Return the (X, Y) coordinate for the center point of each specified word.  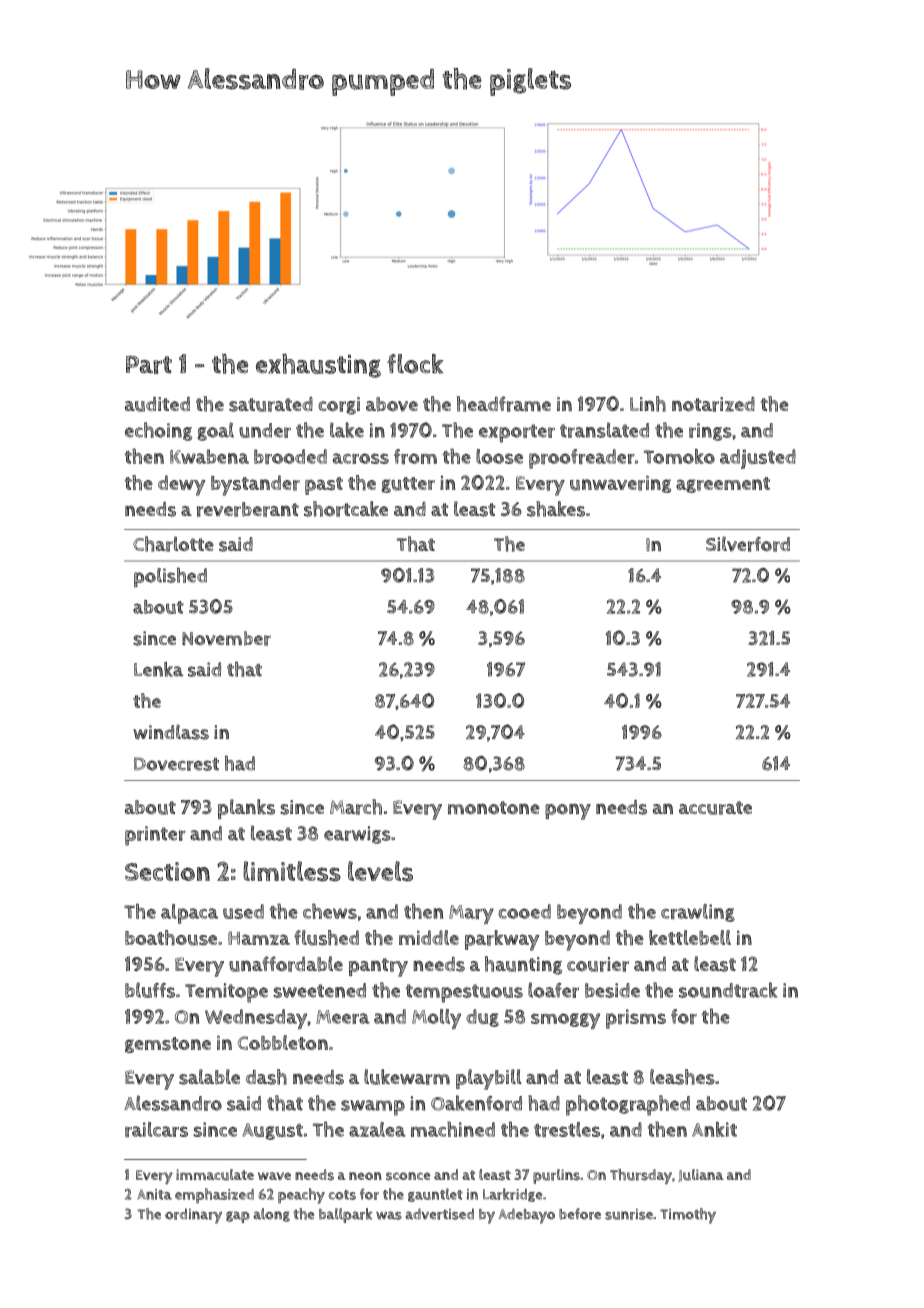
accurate (715, 808)
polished (170, 578)
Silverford (748, 544)
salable (209, 1077)
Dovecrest (176, 764)
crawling (698, 913)
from (415, 456)
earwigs (357, 835)
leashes (682, 1077)
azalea (377, 1129)
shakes (556, 509)
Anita (154, 1194)
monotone (494, 808)
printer (155, 836)
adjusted (758, 459)
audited (157, 404)
